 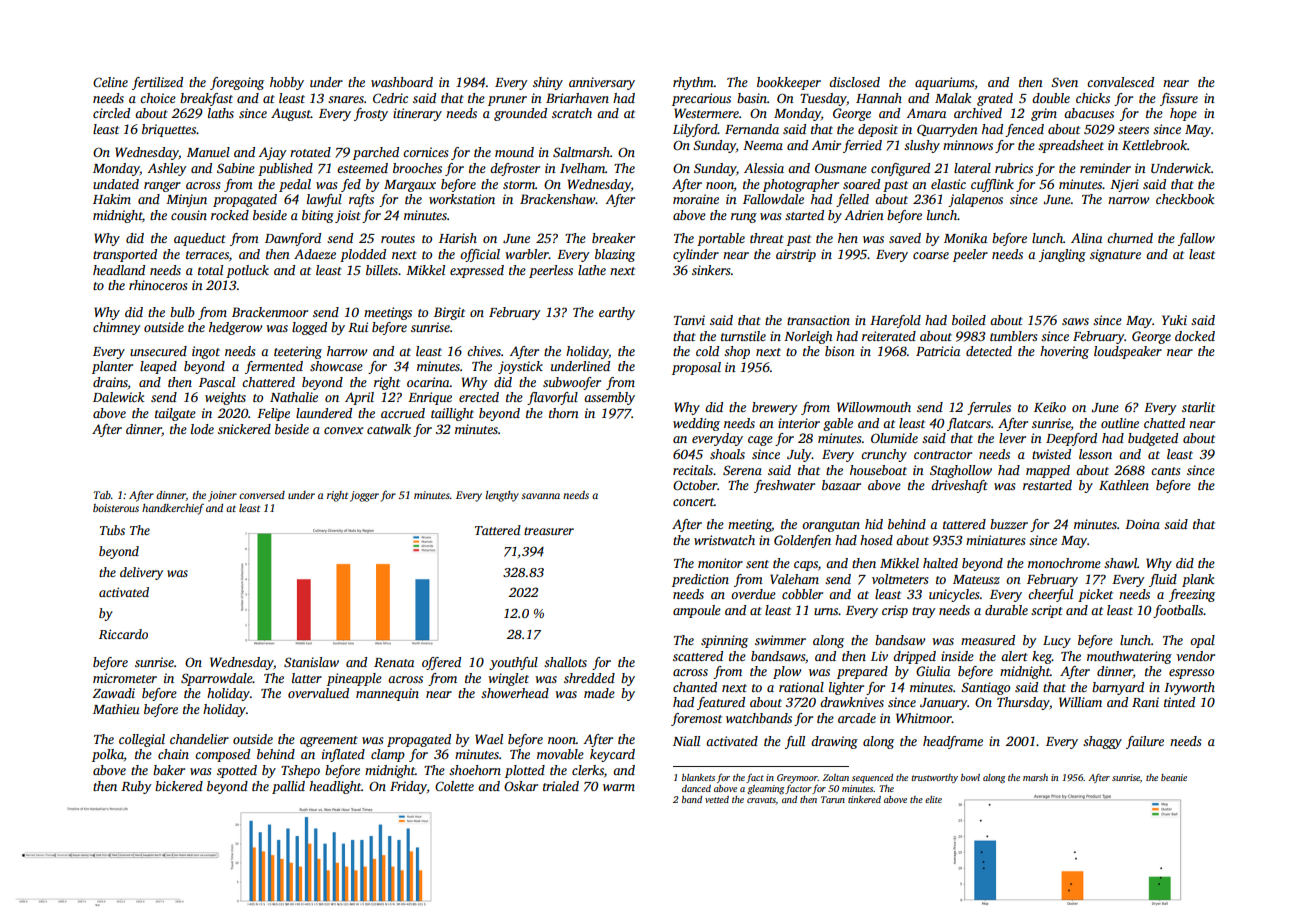 What do you see at coordinates (796, 255) in the screenshot?
I see `airstrip` at bounding box center [796, 255].
